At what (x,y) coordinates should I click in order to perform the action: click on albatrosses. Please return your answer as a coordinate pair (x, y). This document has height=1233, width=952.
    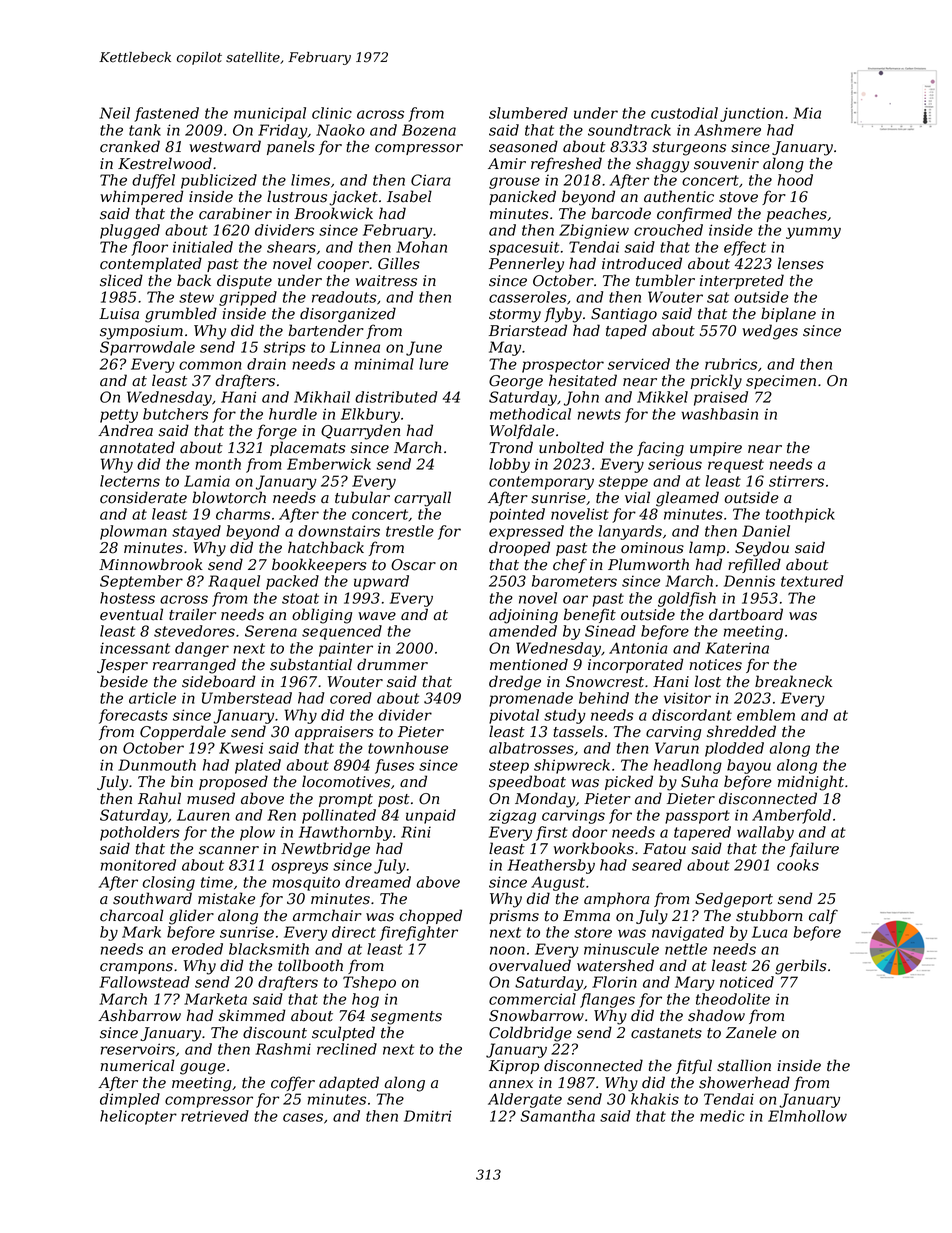
    Looking at the image, I should click on (531, 748).
